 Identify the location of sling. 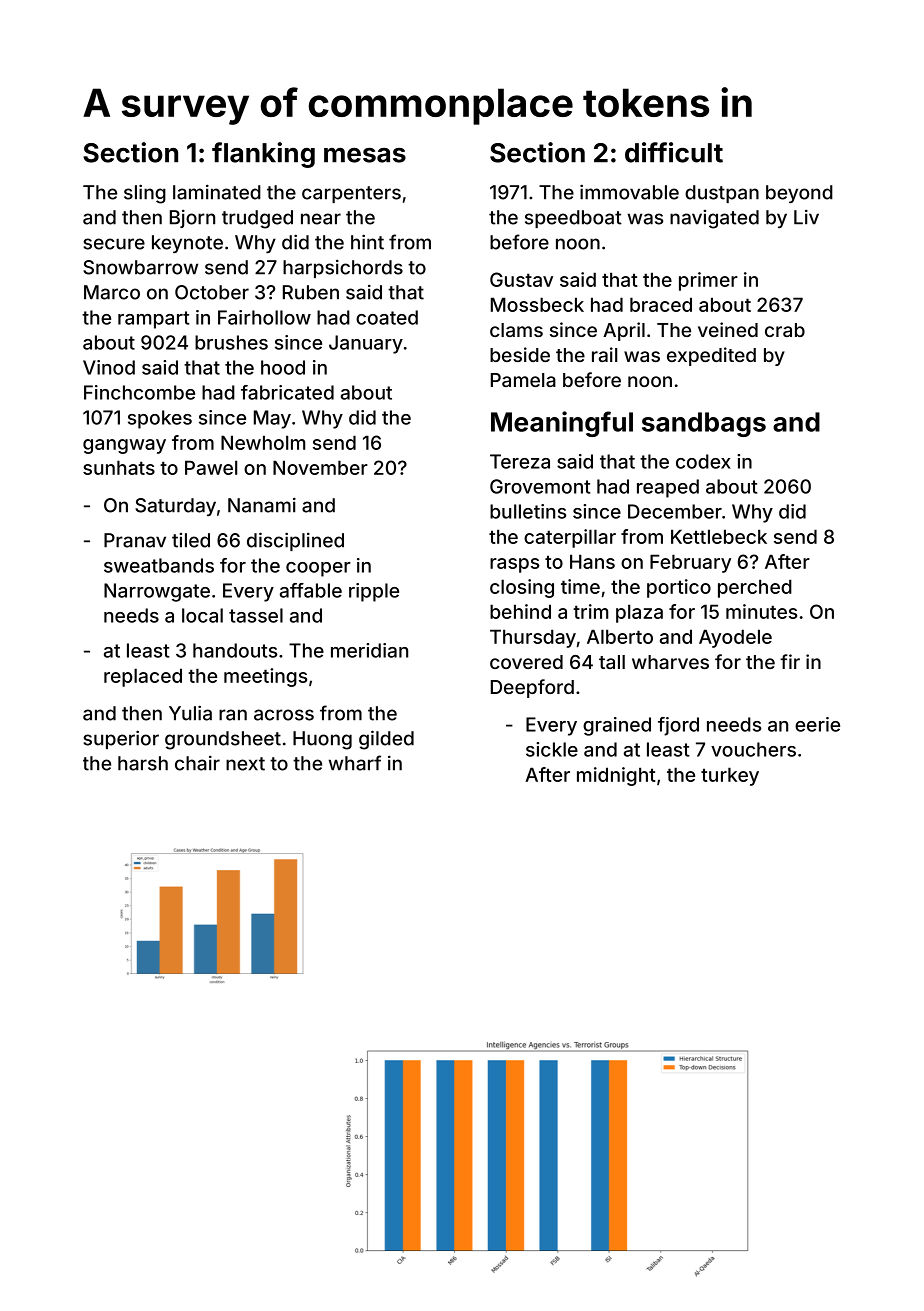
(145, 194).
